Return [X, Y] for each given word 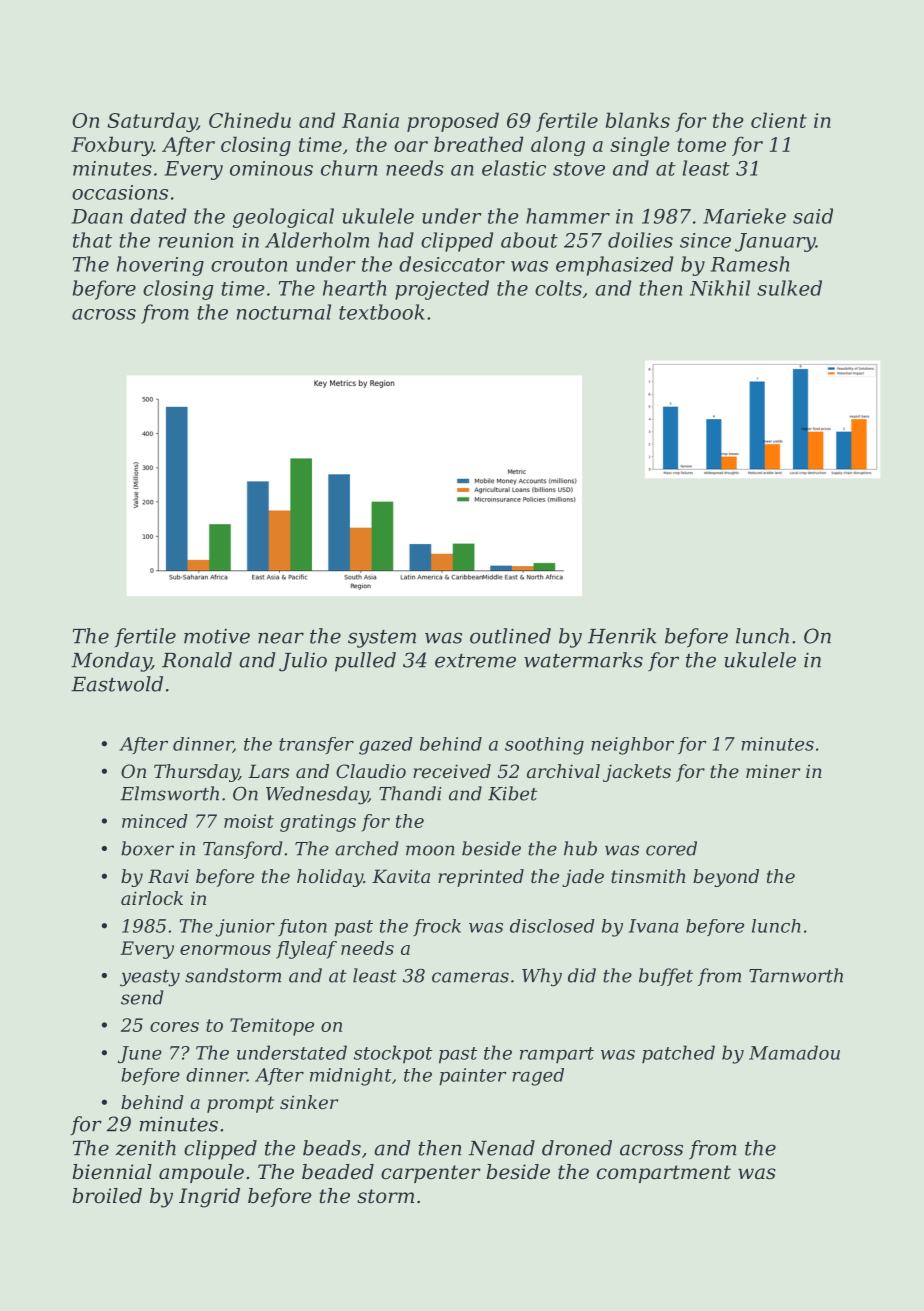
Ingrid [209, 1198]
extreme [475, 661]
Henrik [622, 636]
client [779, 120]
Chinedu [250, 120]
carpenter [431, 1174]
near [281, 638]
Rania [370, 120]
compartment [664, 1174]
